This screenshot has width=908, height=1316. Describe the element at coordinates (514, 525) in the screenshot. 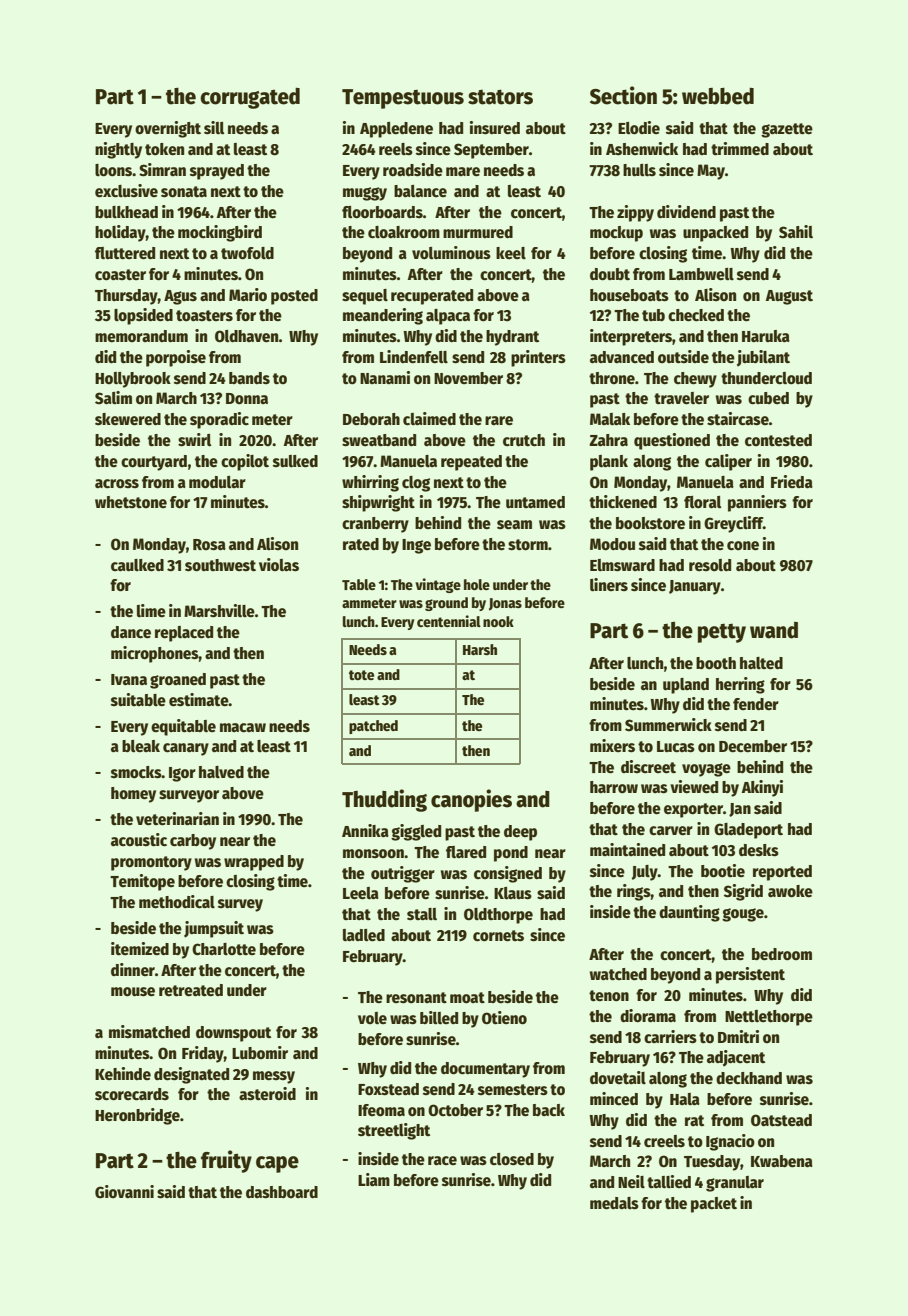

I see `seam` at that location.
